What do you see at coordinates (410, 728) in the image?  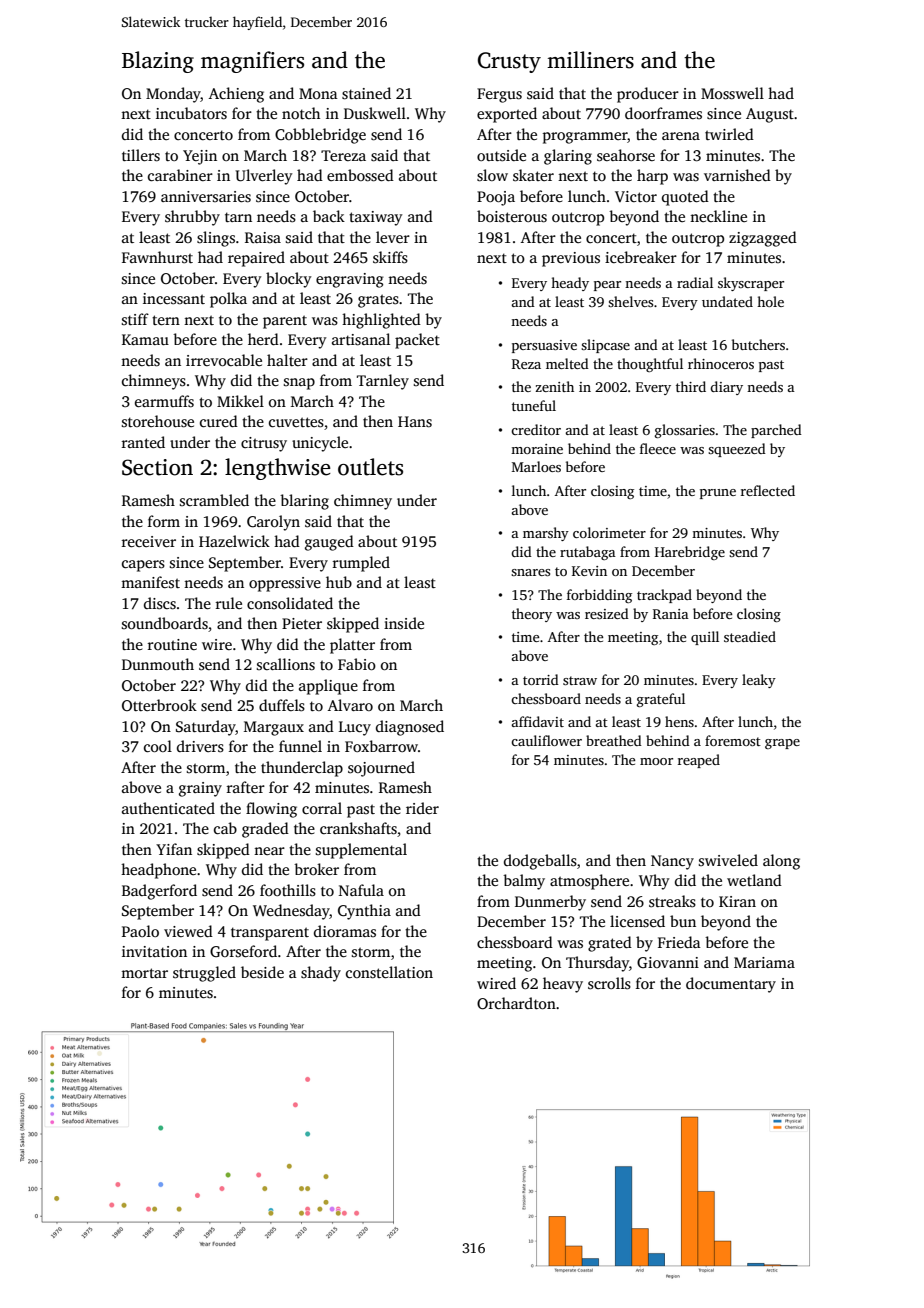 I see `diagnosed` at bounding box center [410, 728].
